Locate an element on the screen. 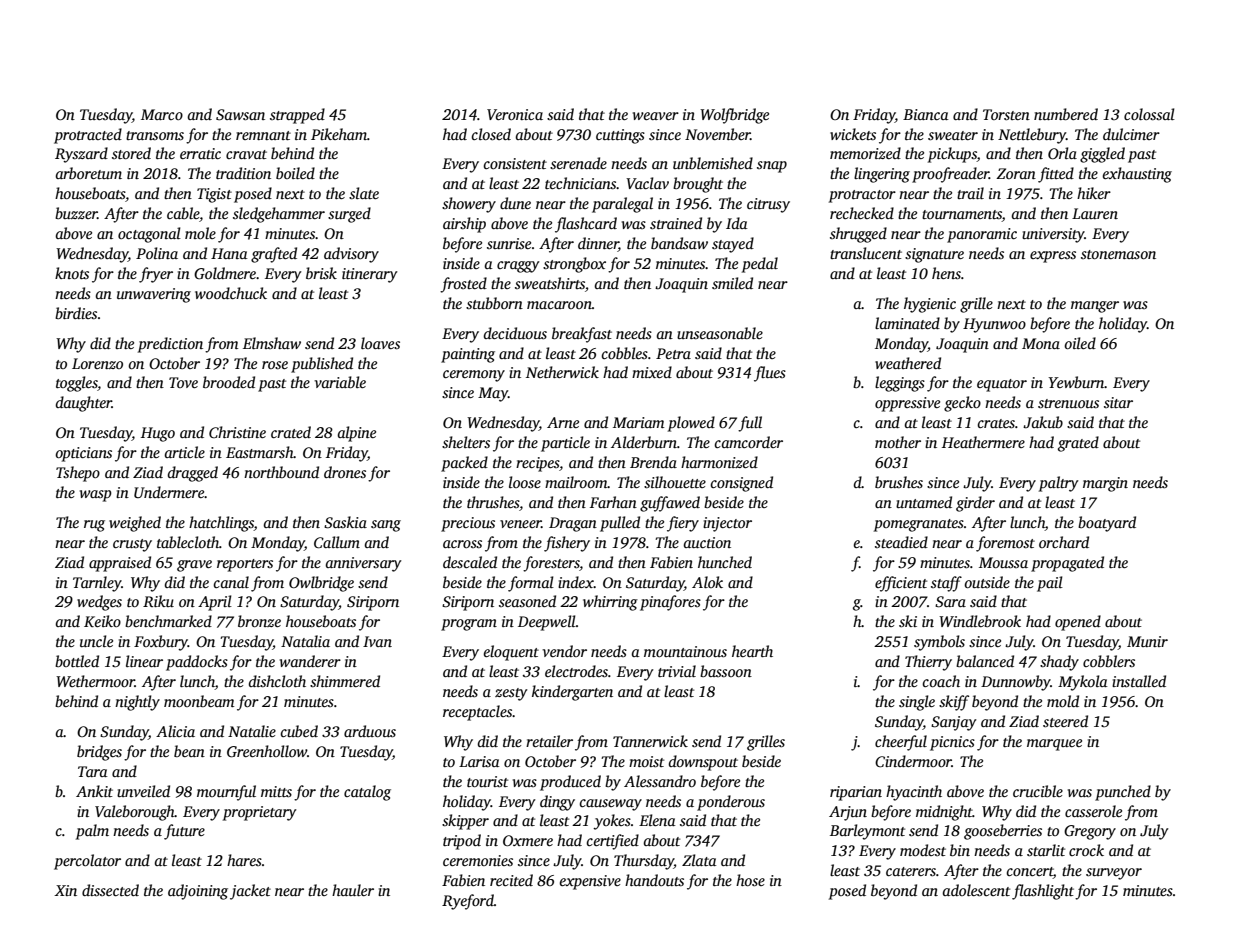  injector is located at coordinates (727, 524).
